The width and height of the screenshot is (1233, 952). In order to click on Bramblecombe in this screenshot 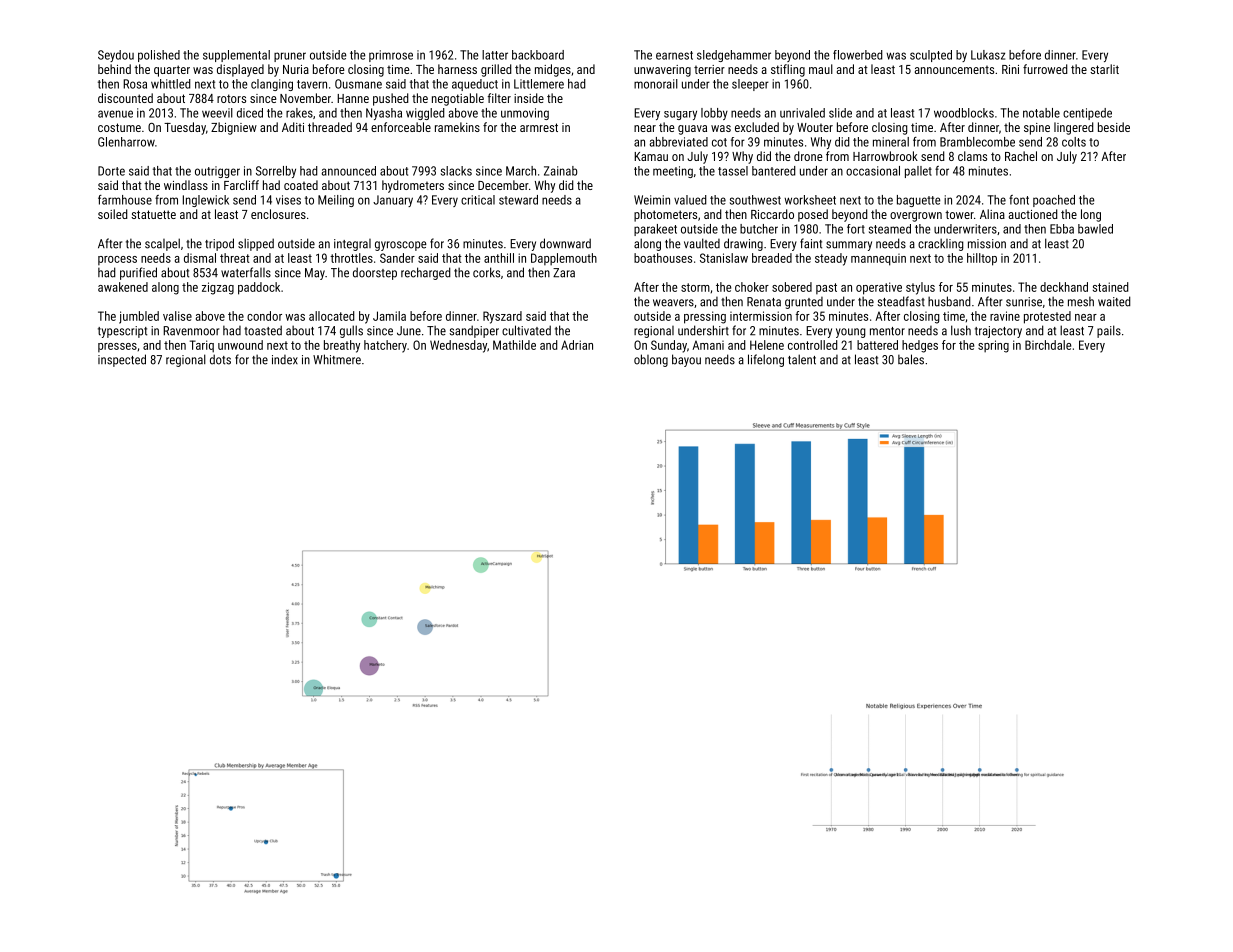, I will do `click(977, 142)`.
